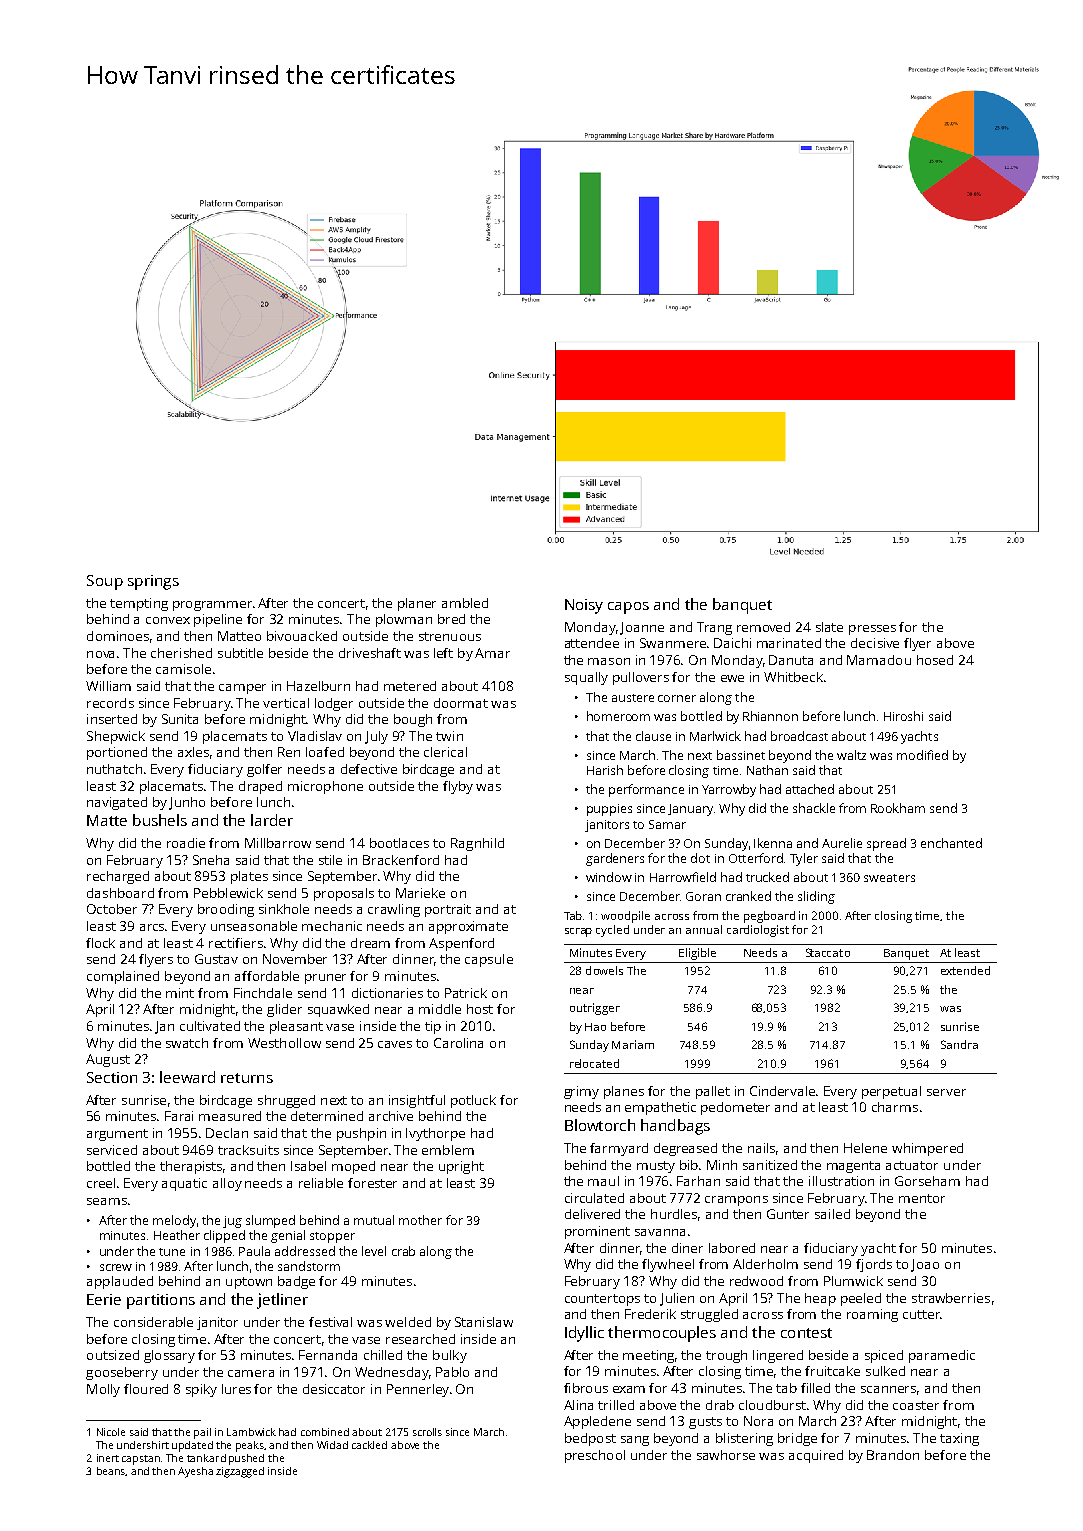  Describe the element at coordinates (872, 630) in the image. I see `presses` at that location.
